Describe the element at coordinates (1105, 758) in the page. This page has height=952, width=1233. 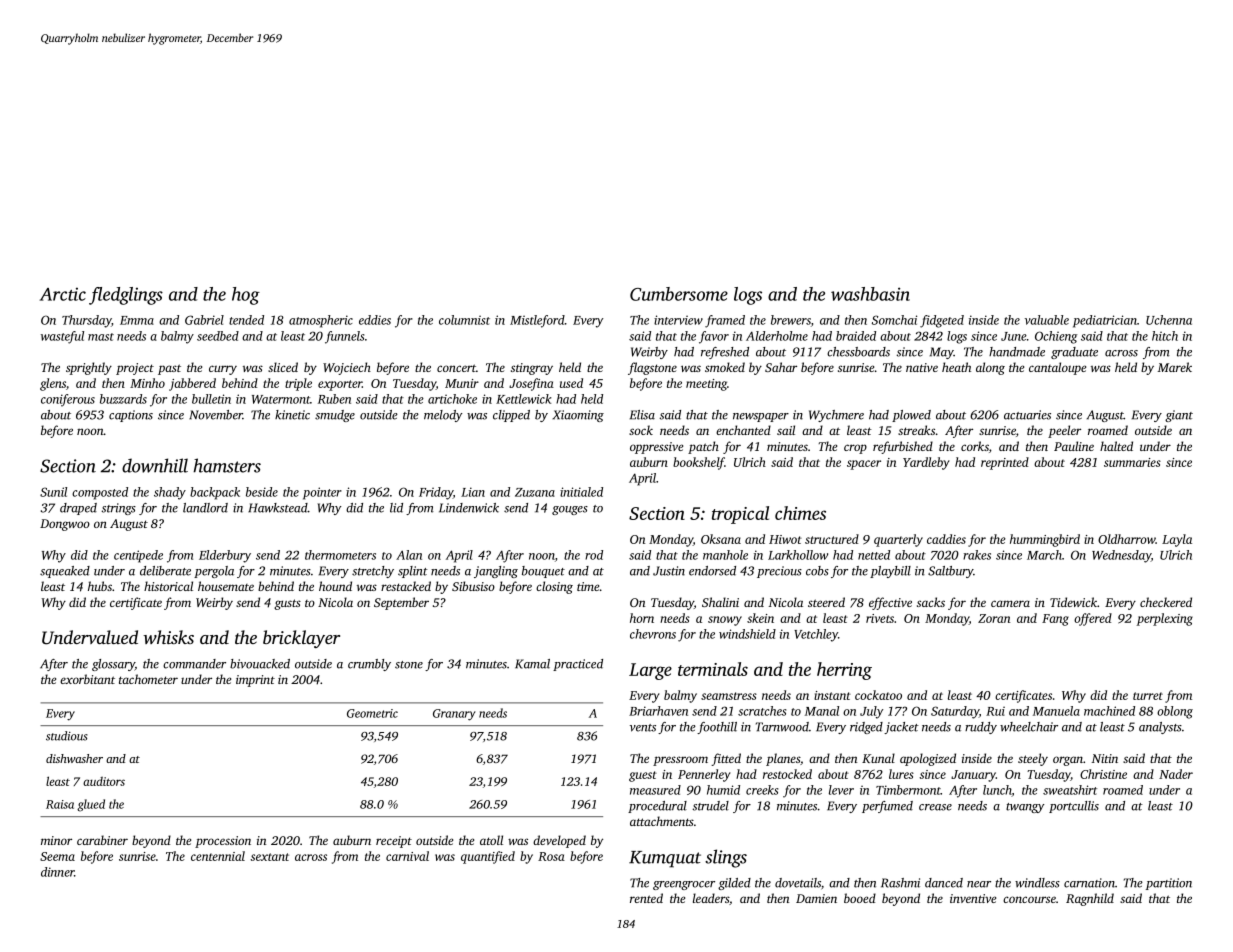
I see `Nitin` at that location.
